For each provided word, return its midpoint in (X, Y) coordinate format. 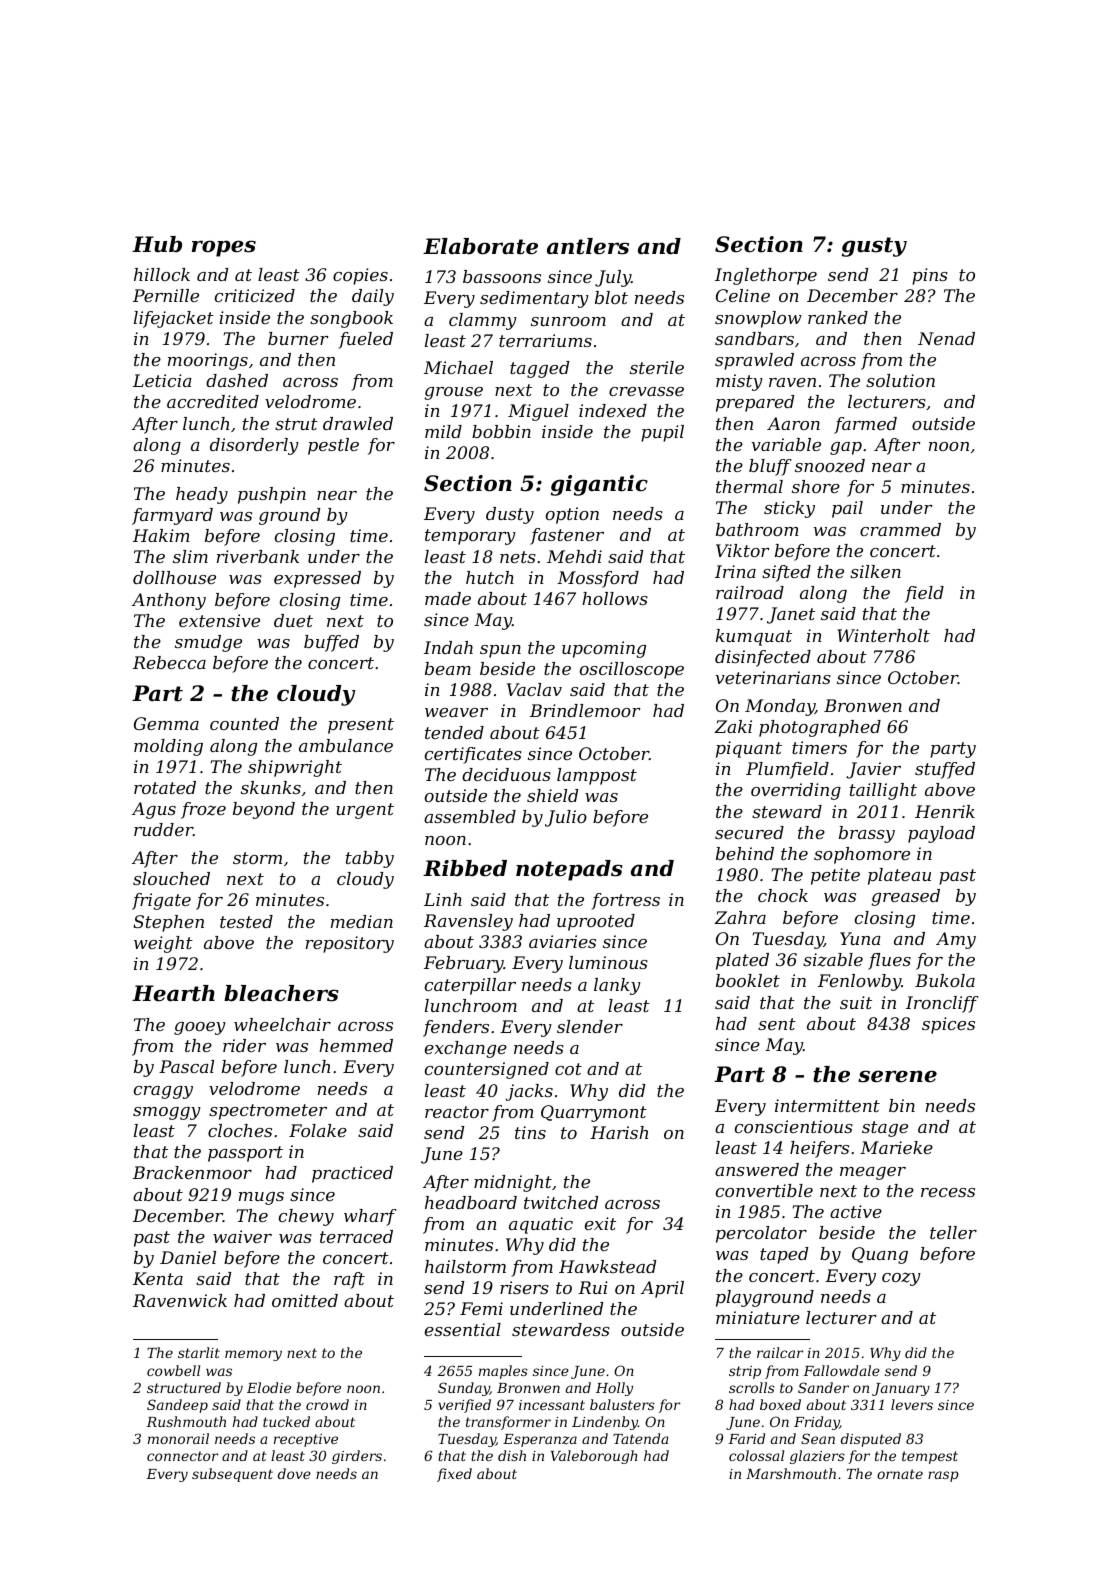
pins (930, 276)
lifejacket (174, 319)
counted (244, 723)
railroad (750, 592)
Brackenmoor (192, 1172)
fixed (454, 1475)
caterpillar (470, 986)
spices (948, 1025)
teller (953, 1232)
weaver (456, 712)
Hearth (173, 993)
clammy (483, 321)
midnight (513, 1183)
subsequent (232, 1475)
